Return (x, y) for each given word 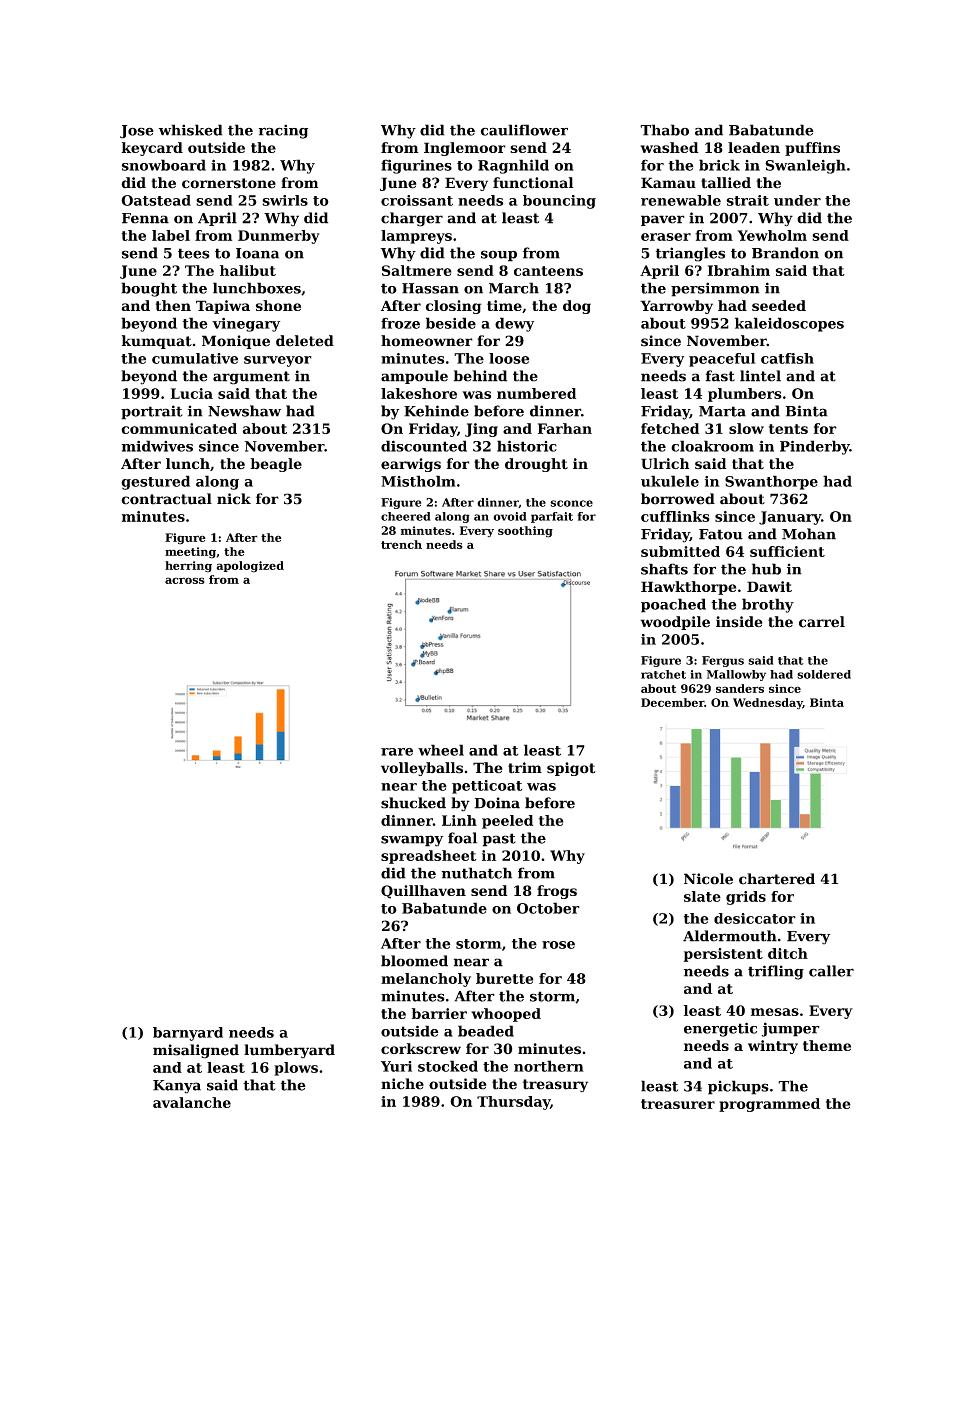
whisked (191, 130)
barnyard (188, 1034)
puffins (812, 149)
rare (397, 752)
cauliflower (524, 130)
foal (462, 838)
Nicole (708, 879)
